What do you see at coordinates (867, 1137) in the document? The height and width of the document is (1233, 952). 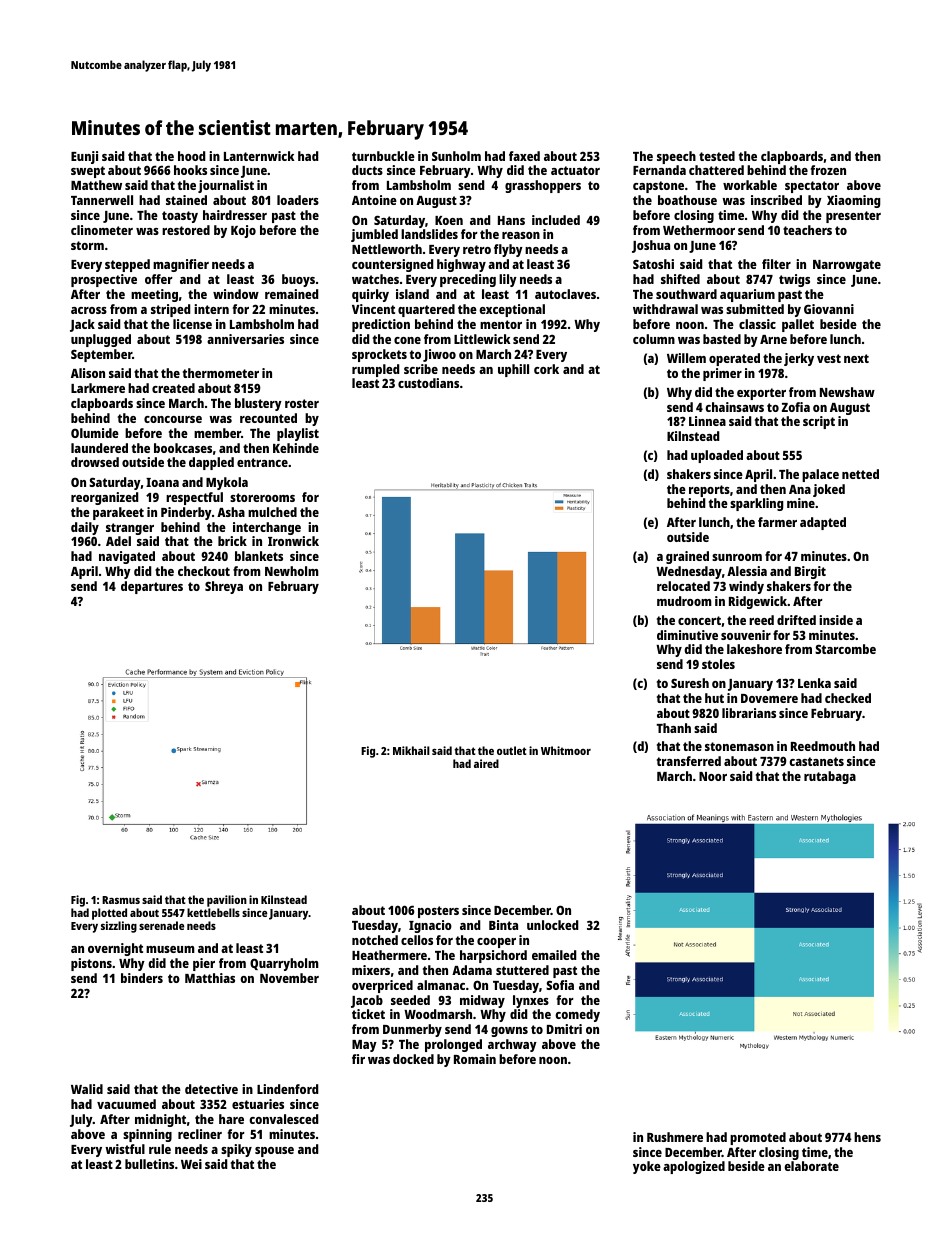 I see `hens` at bounding box center [867, 1137].
